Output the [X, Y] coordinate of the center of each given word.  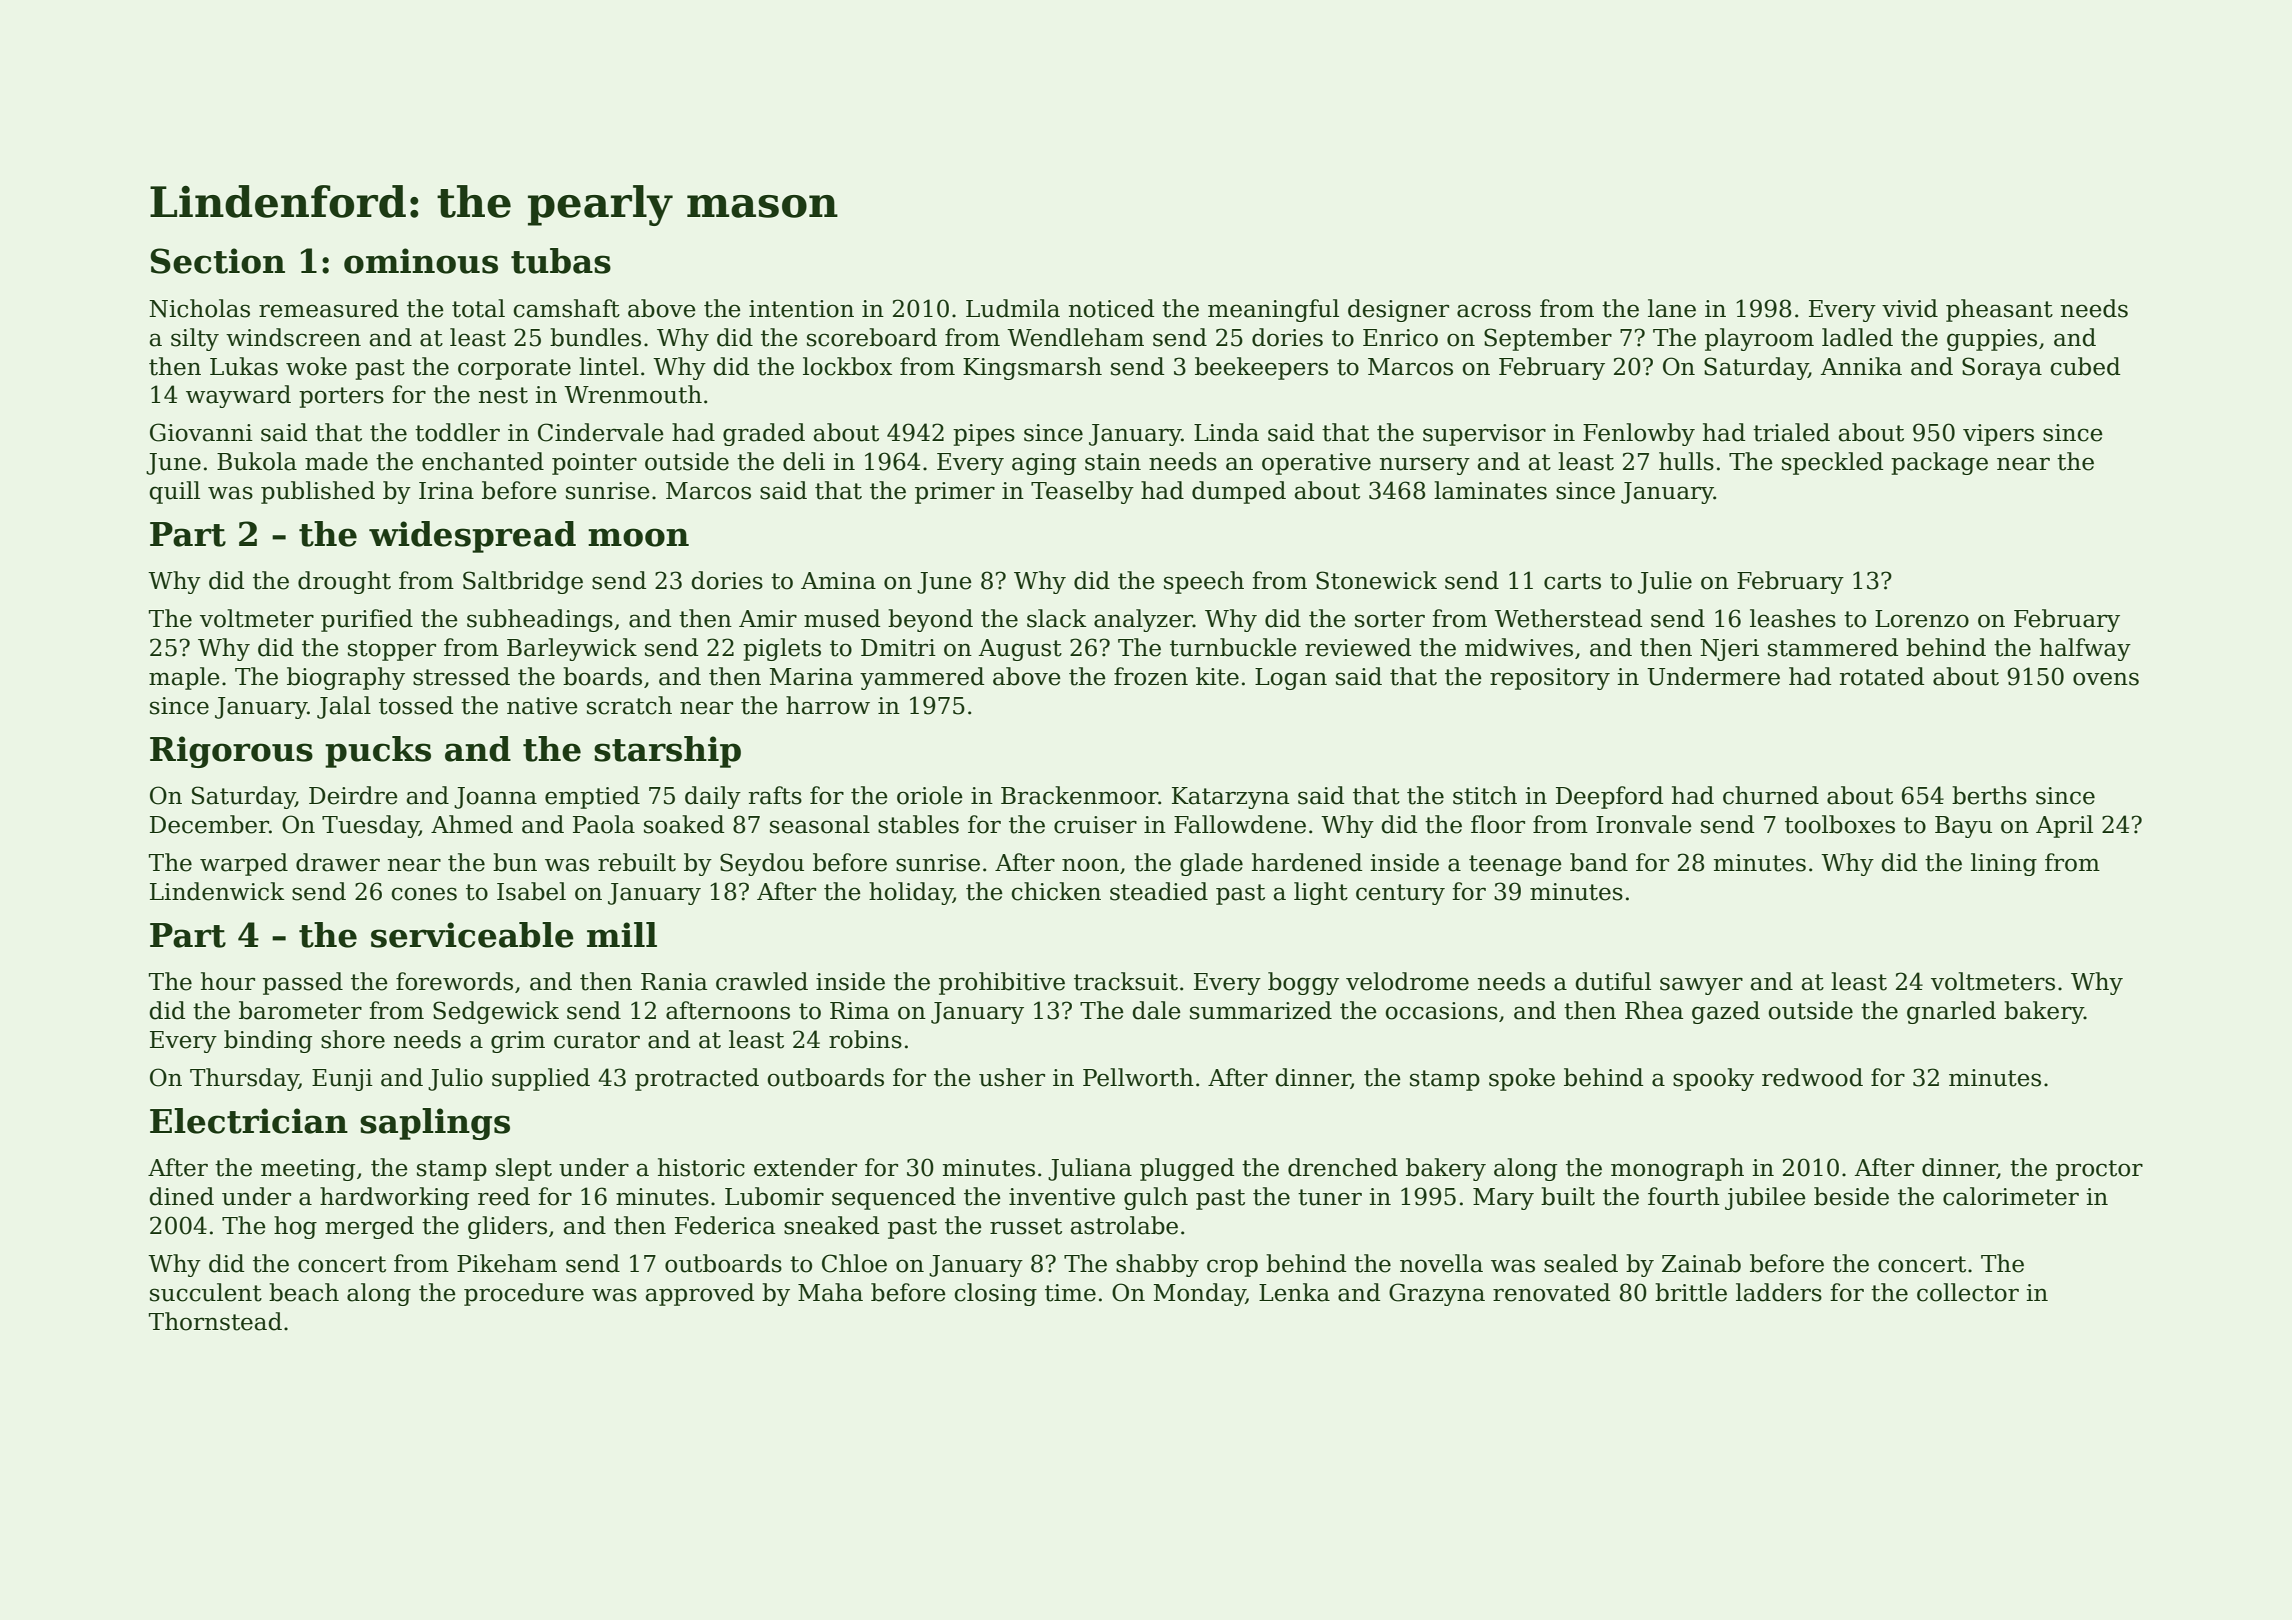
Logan [1291, 679]
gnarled [1951, 1012]
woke [316, 366]
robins [865, 1039]
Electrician [249, 1121]
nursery [1425, 466]
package [1939, 463]
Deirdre [353, 795]
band [1599, 862]
